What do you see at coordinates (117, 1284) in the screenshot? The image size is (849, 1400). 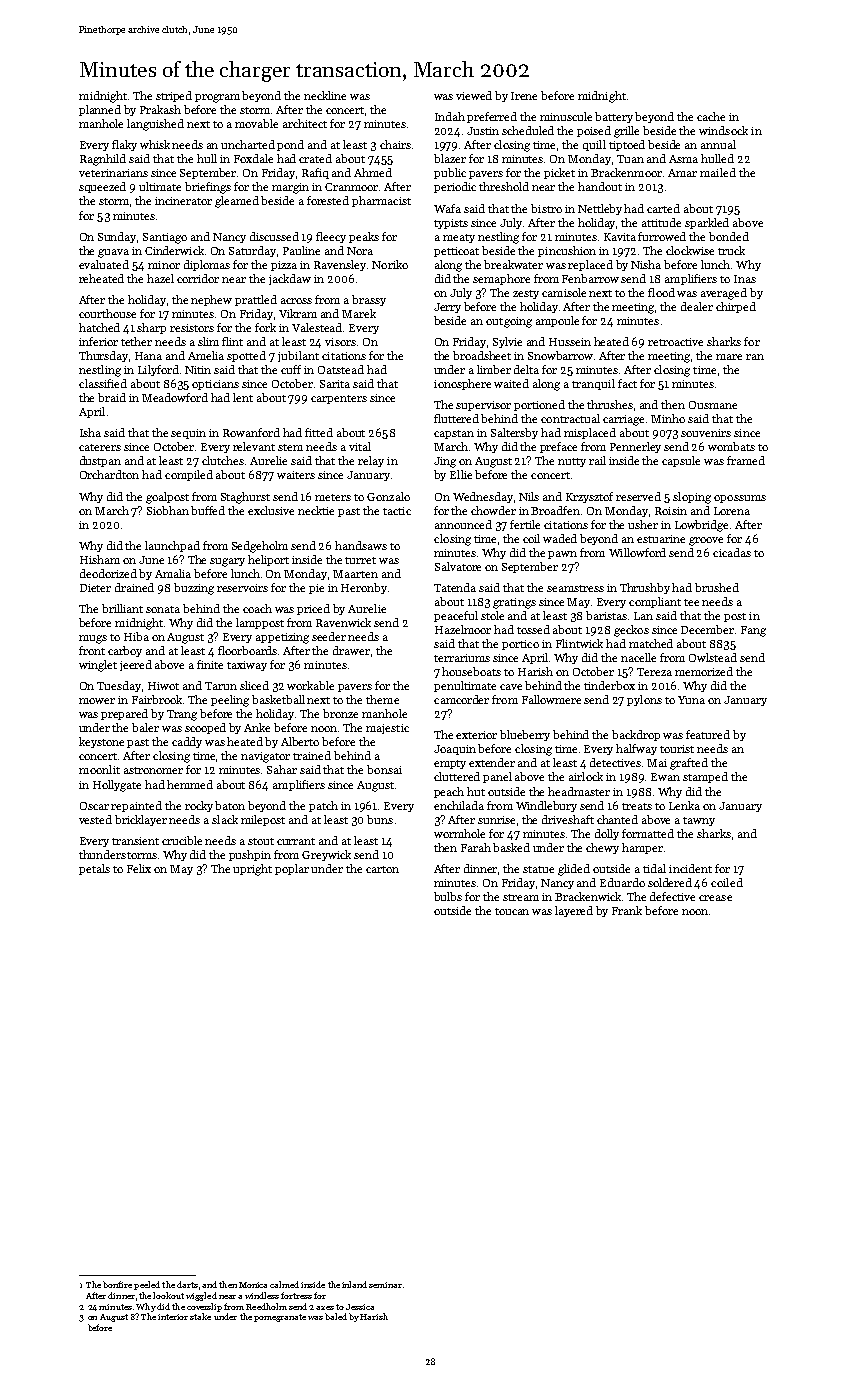 I see `bonfire` at bounding box center [117, 1284].
